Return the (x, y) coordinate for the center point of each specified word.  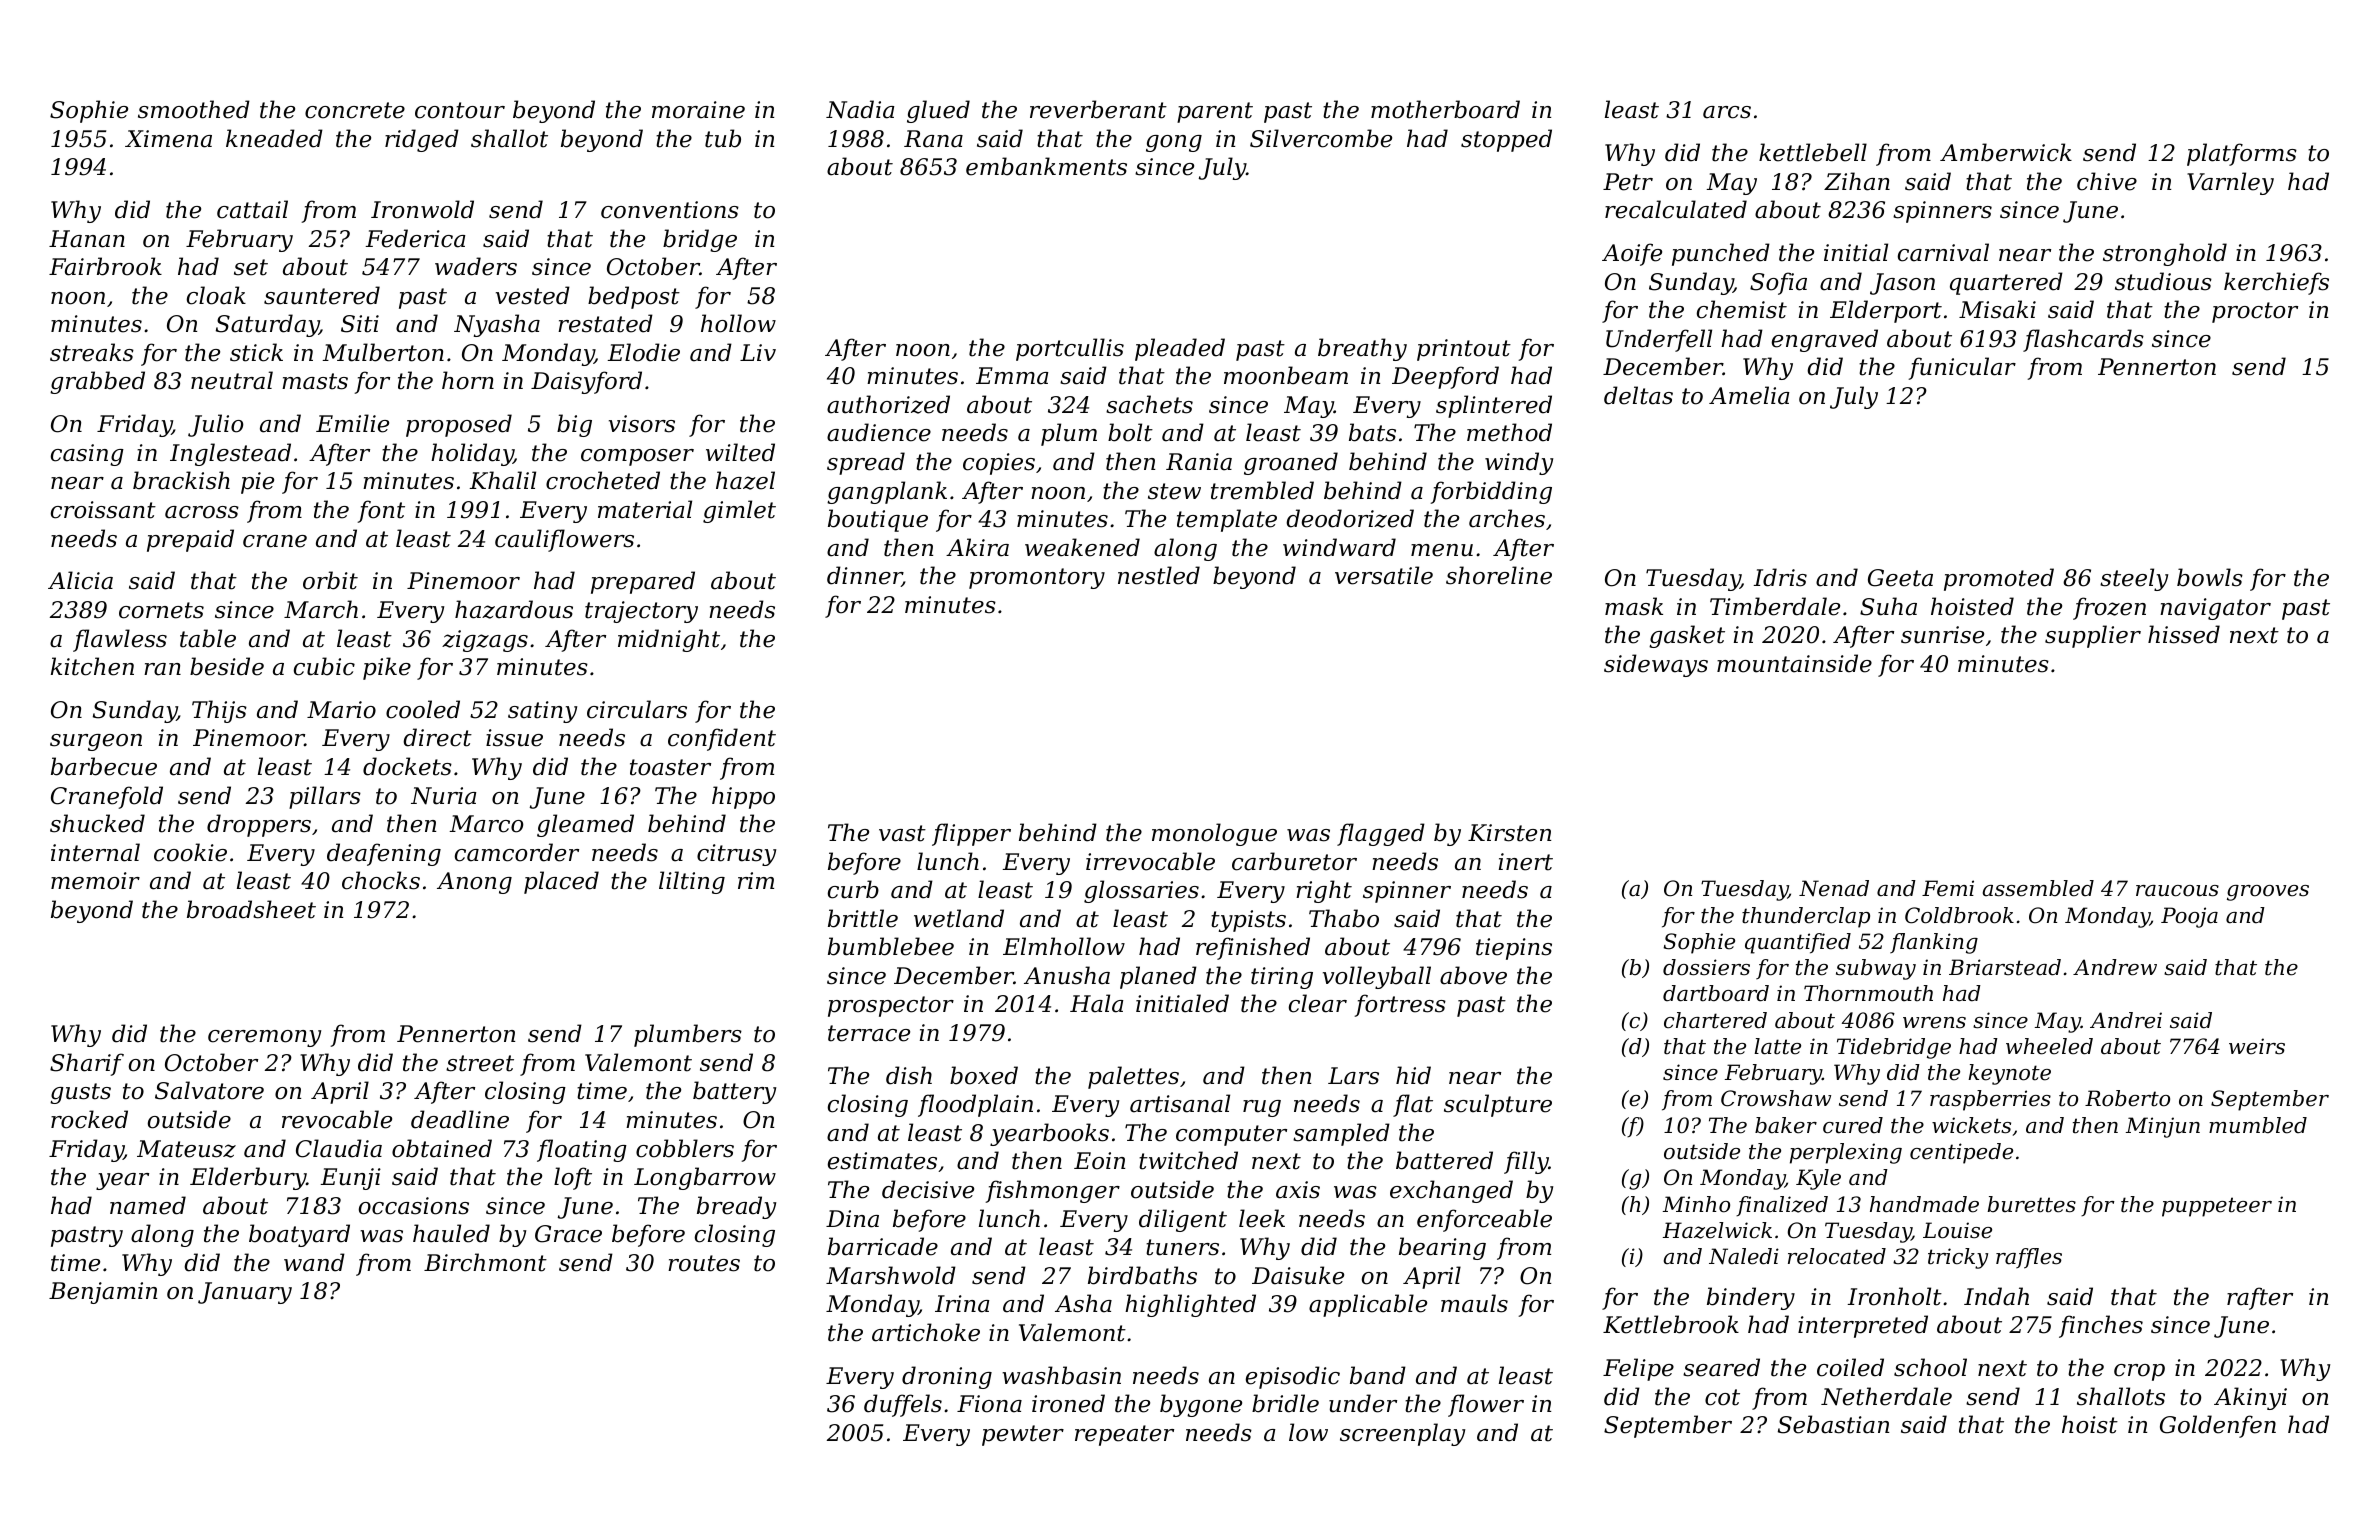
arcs (1727, 112)
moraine (698, 110)
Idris (1780, 577)
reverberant (1098, 109)
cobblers (685, 1148)
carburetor (1294, 861)
